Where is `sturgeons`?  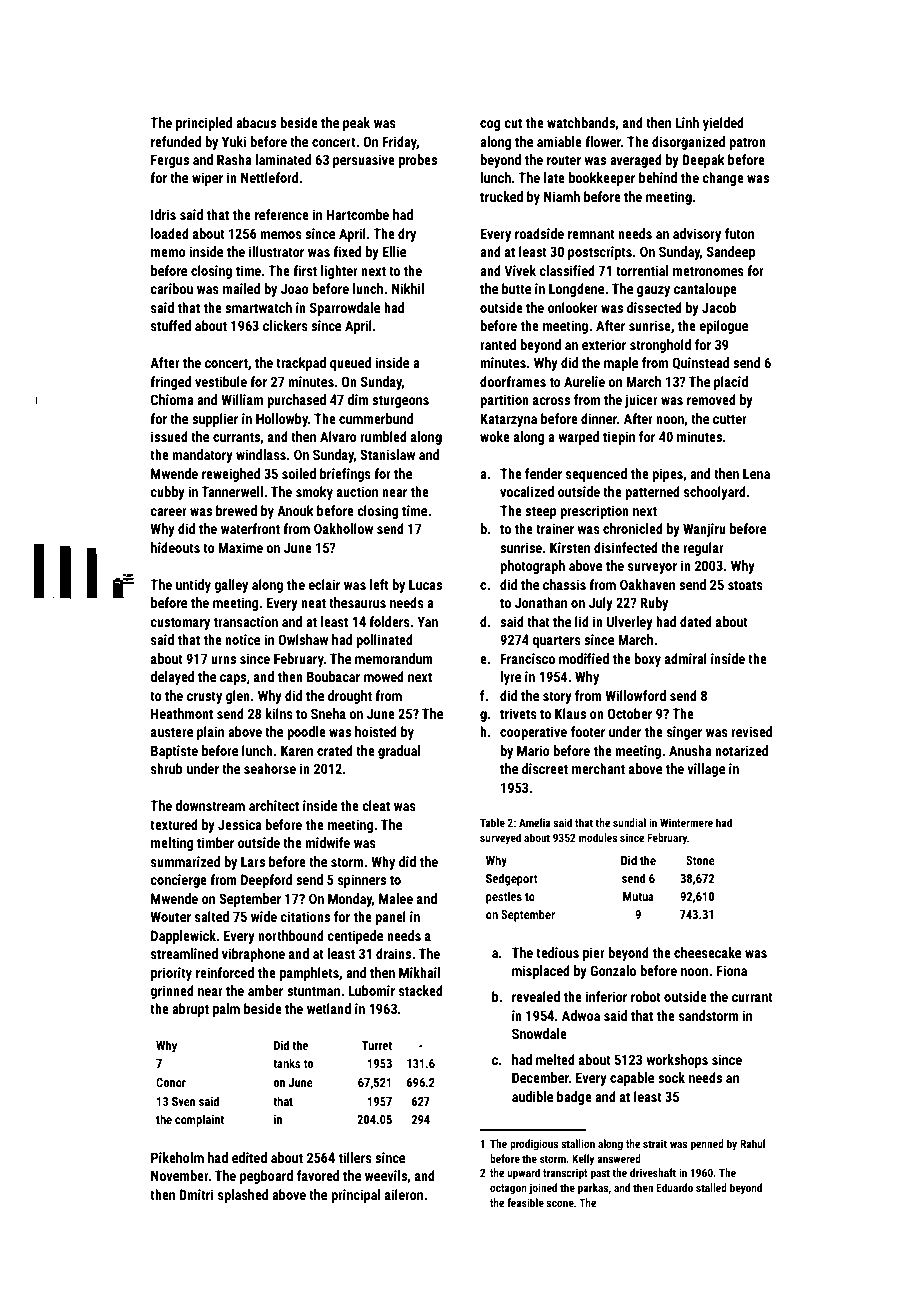
sturgeons is located at coordinates (400, 401).
